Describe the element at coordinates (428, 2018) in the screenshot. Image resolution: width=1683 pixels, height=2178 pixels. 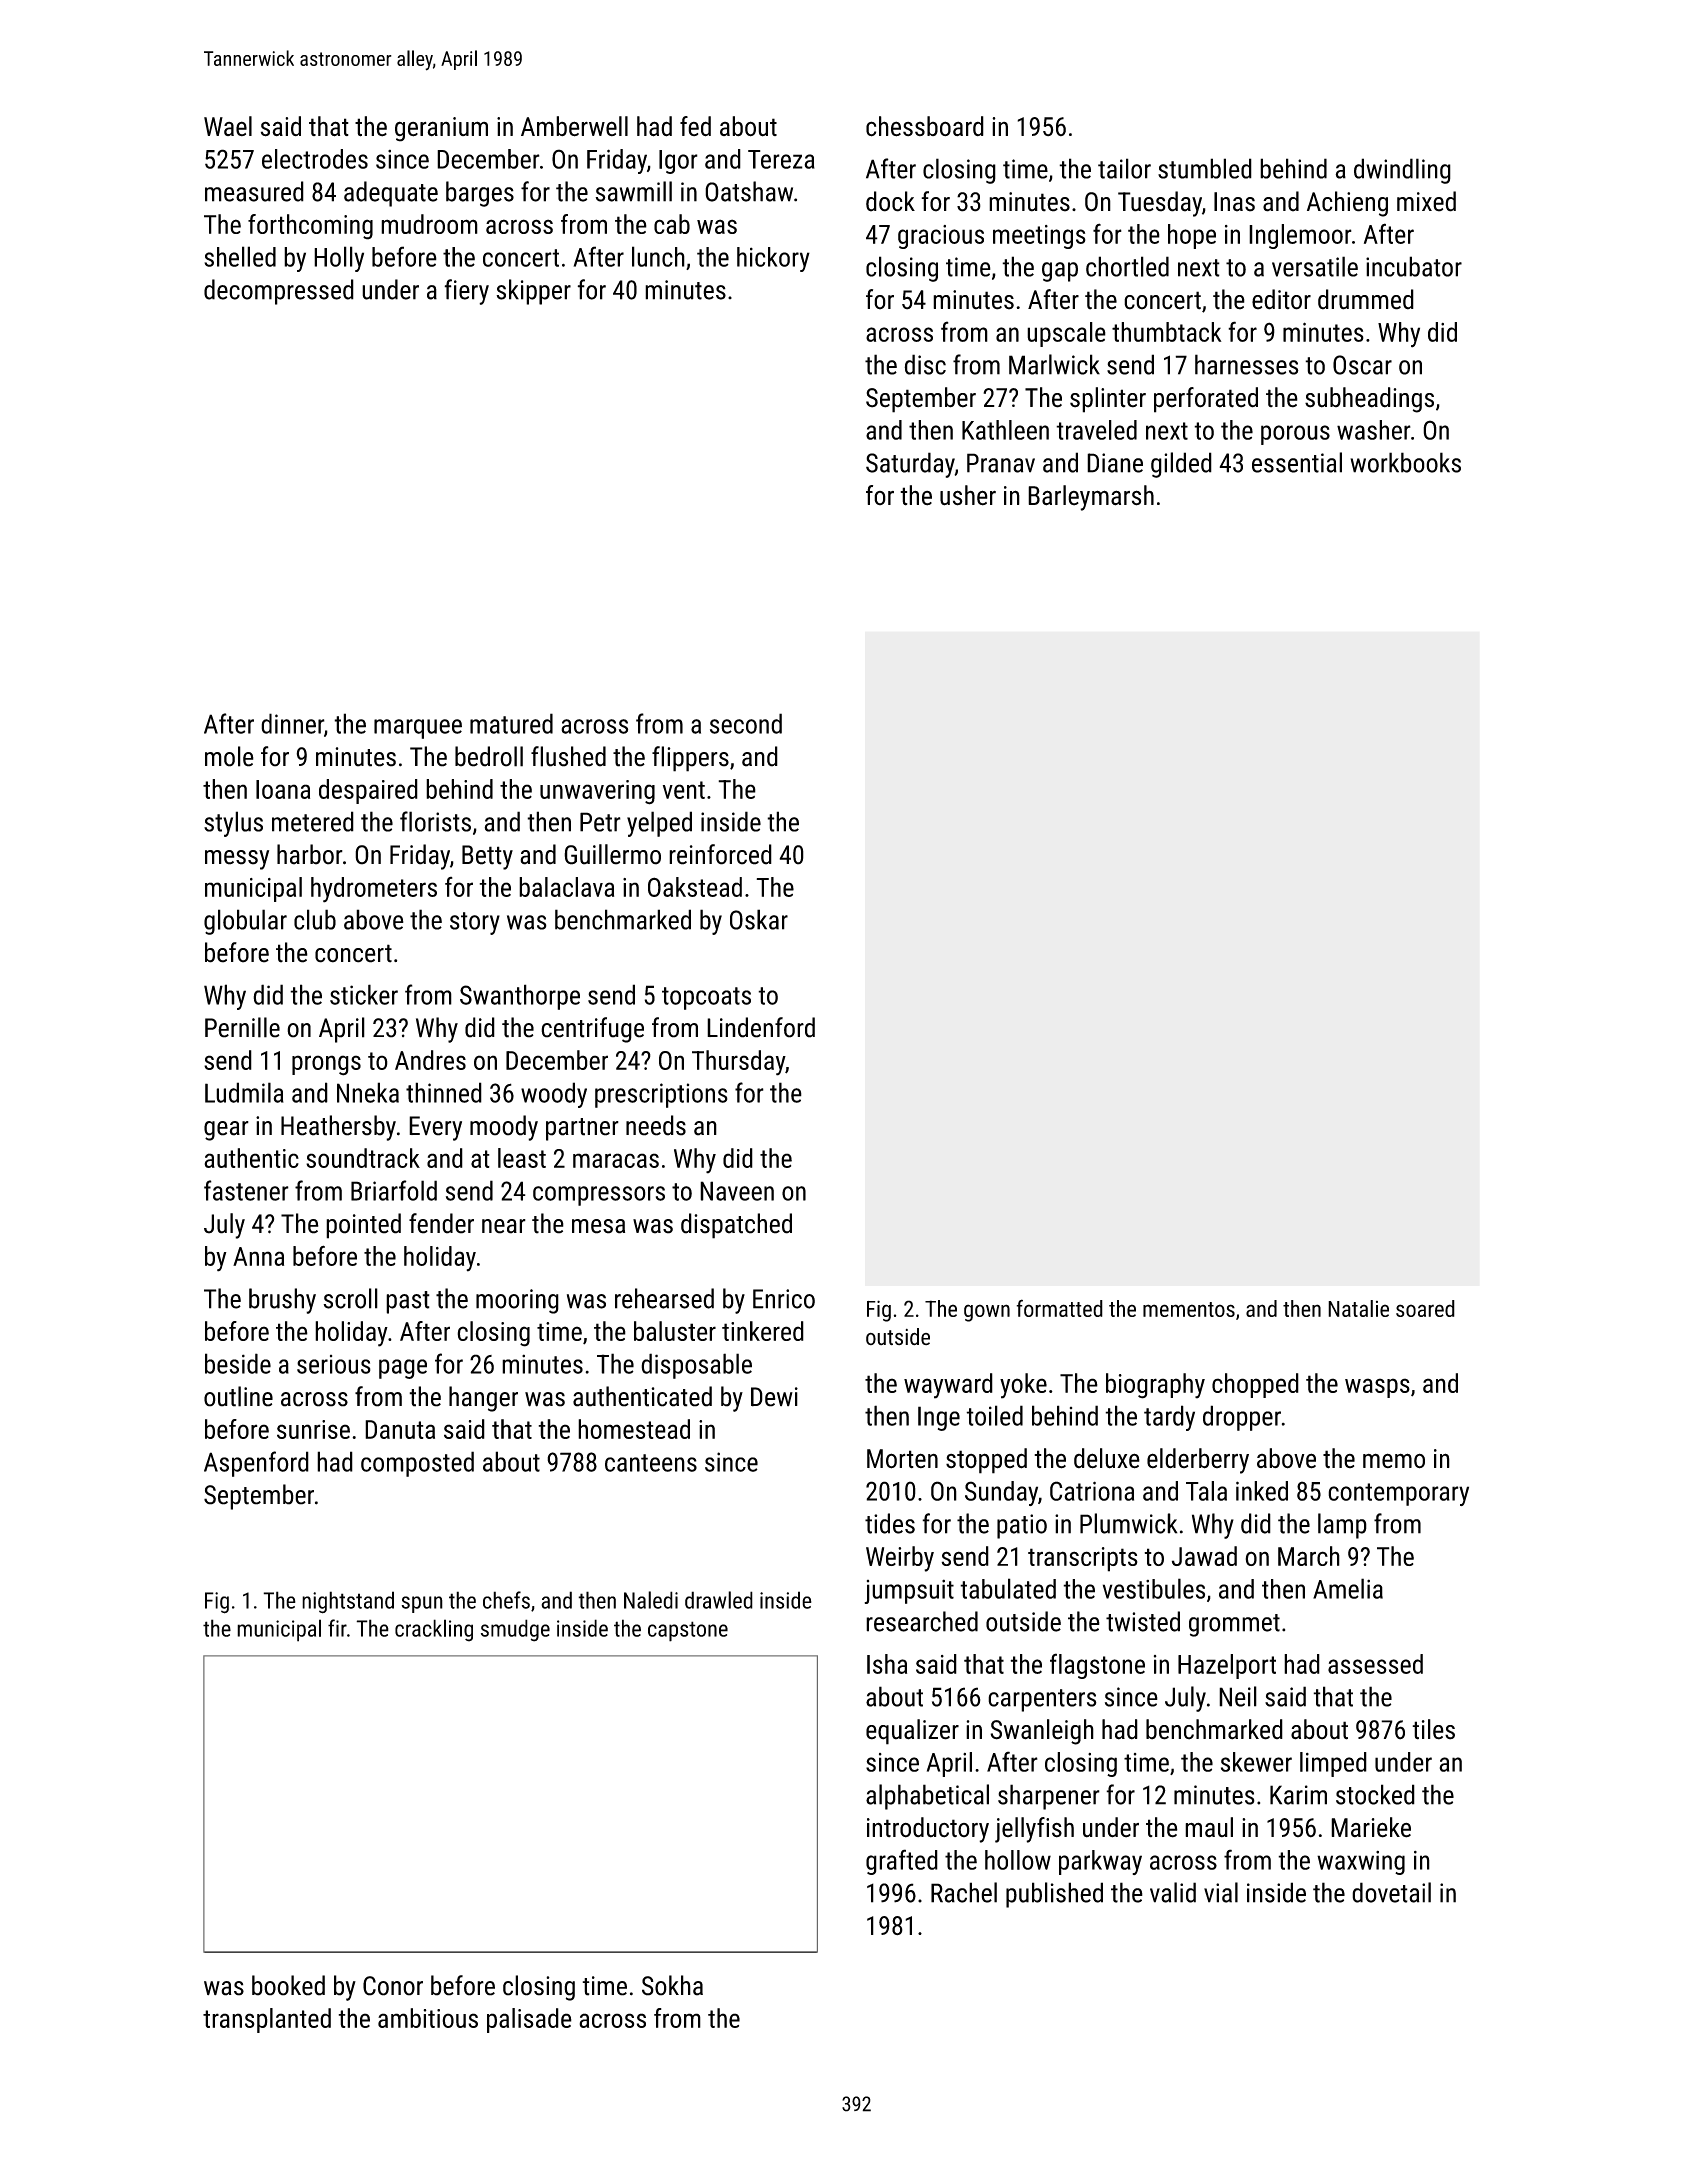
I see `ambitious` at that location.
